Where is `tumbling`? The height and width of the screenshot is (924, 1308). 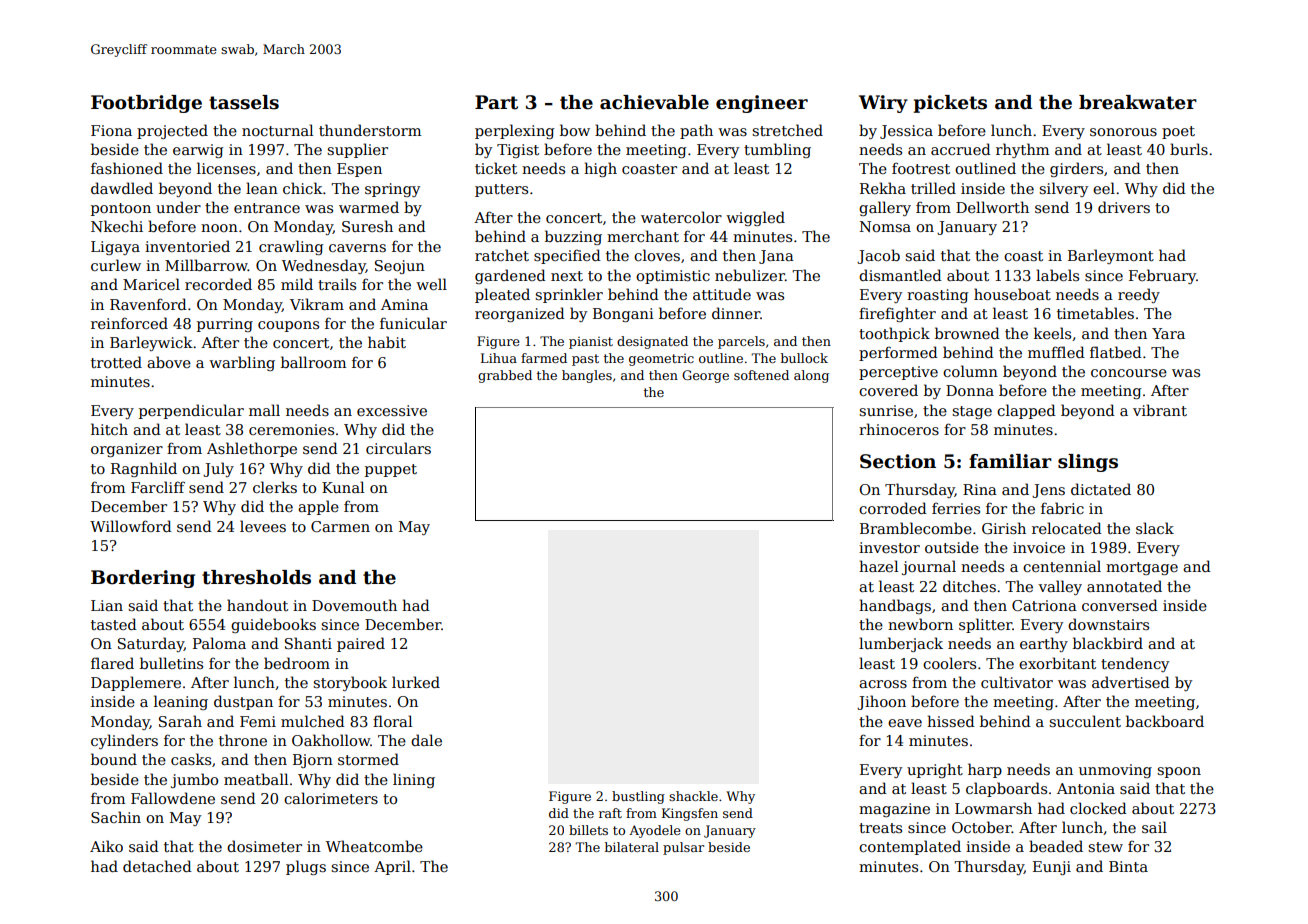 tumbling is located at coordinates (777, 150).
